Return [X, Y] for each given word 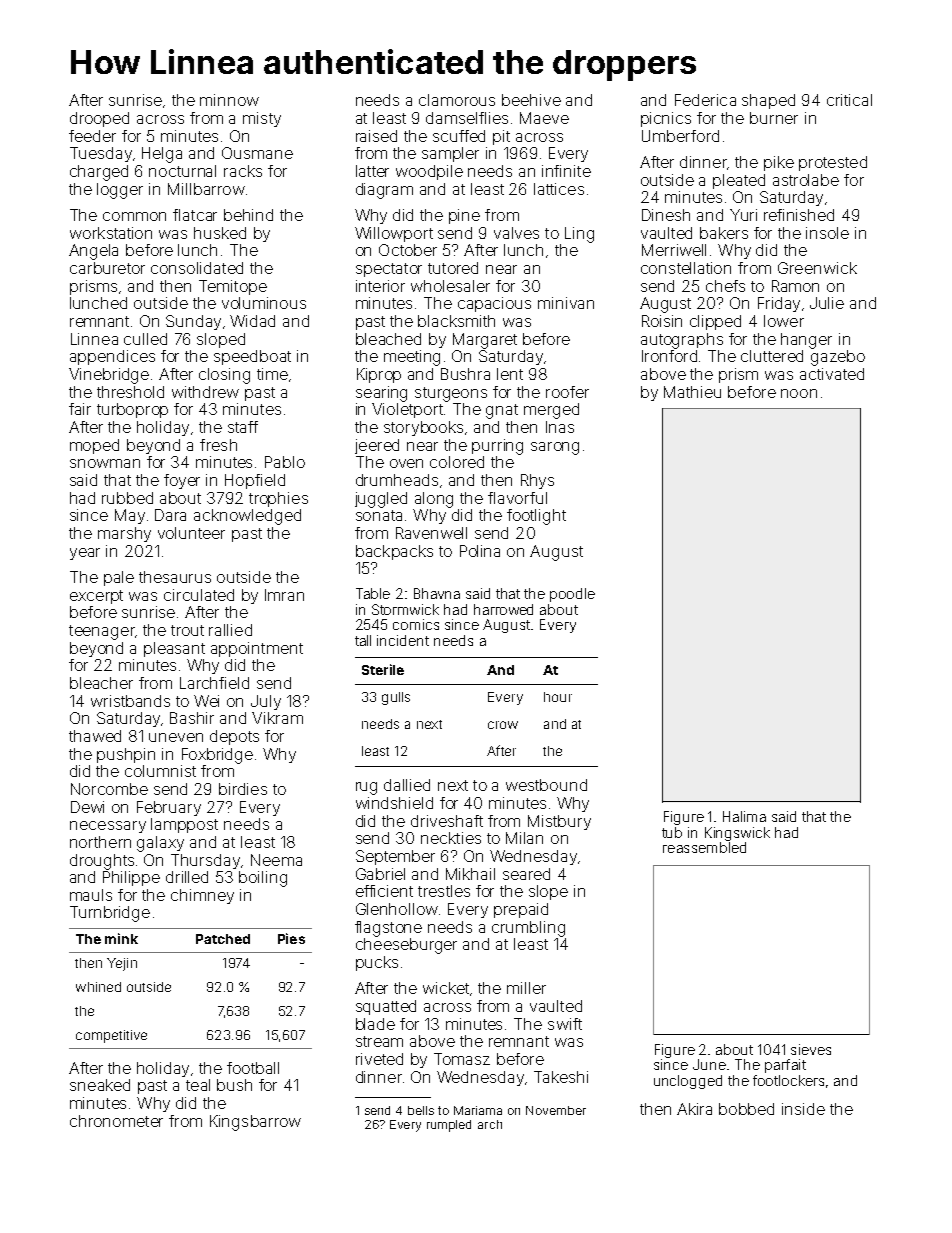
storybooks [423, 428]
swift [565, 1024]
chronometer [116, 1121]
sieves [811, 1049]
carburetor [107, 268]
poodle [572, 595]
